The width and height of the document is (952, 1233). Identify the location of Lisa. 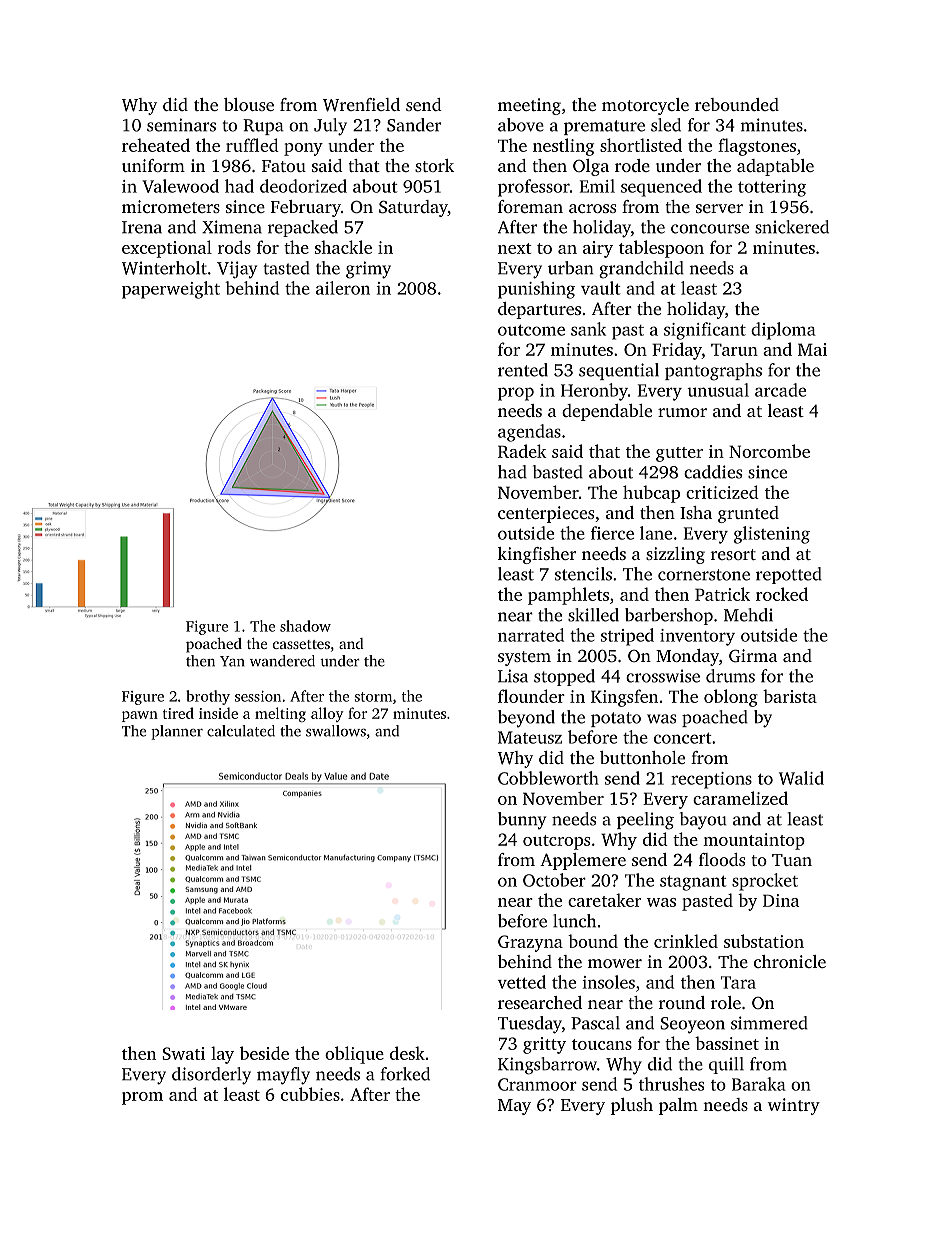
(513, 676).
